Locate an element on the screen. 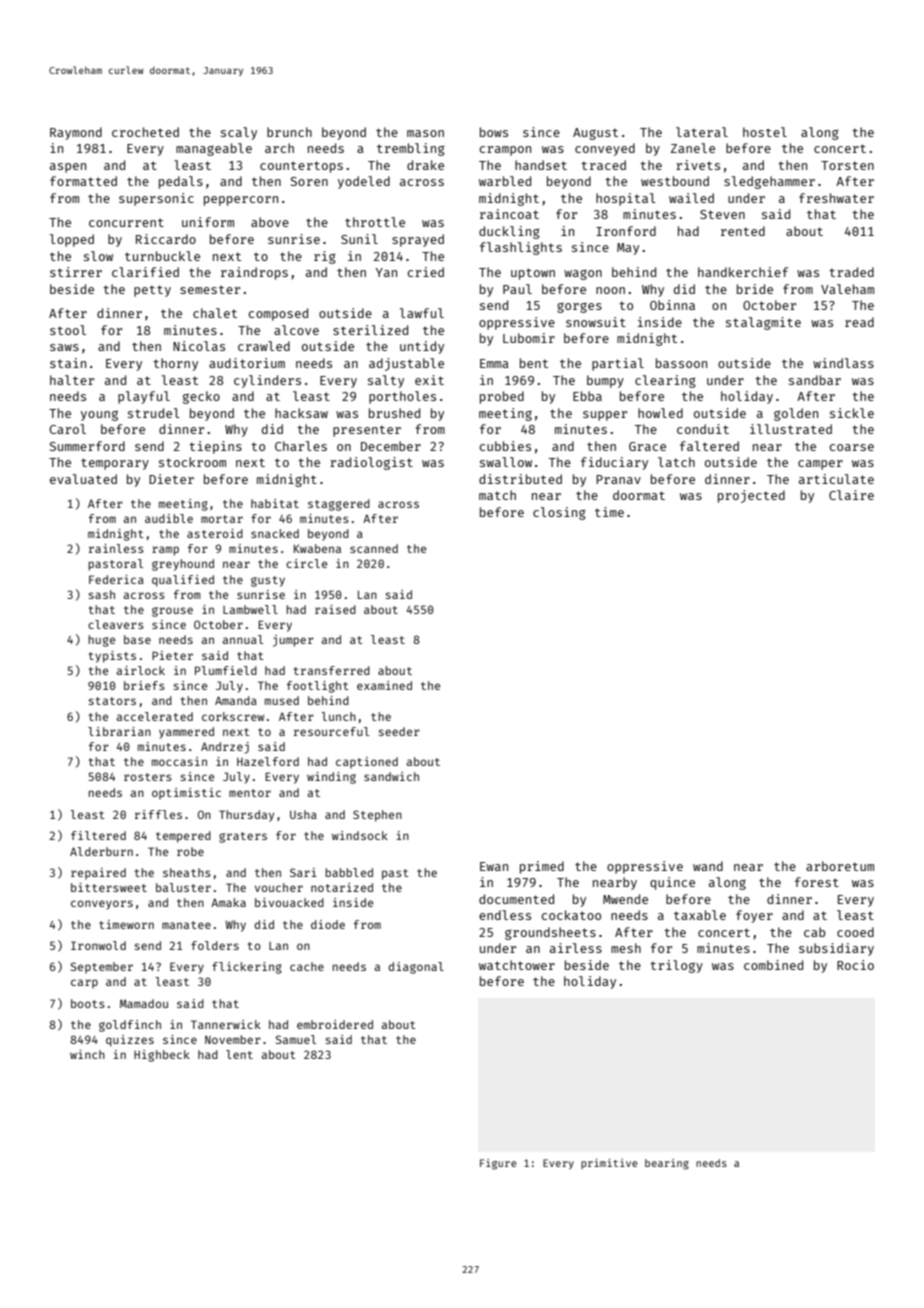 The image size is (924, 1308). August is located at coordinates (595, 134).
